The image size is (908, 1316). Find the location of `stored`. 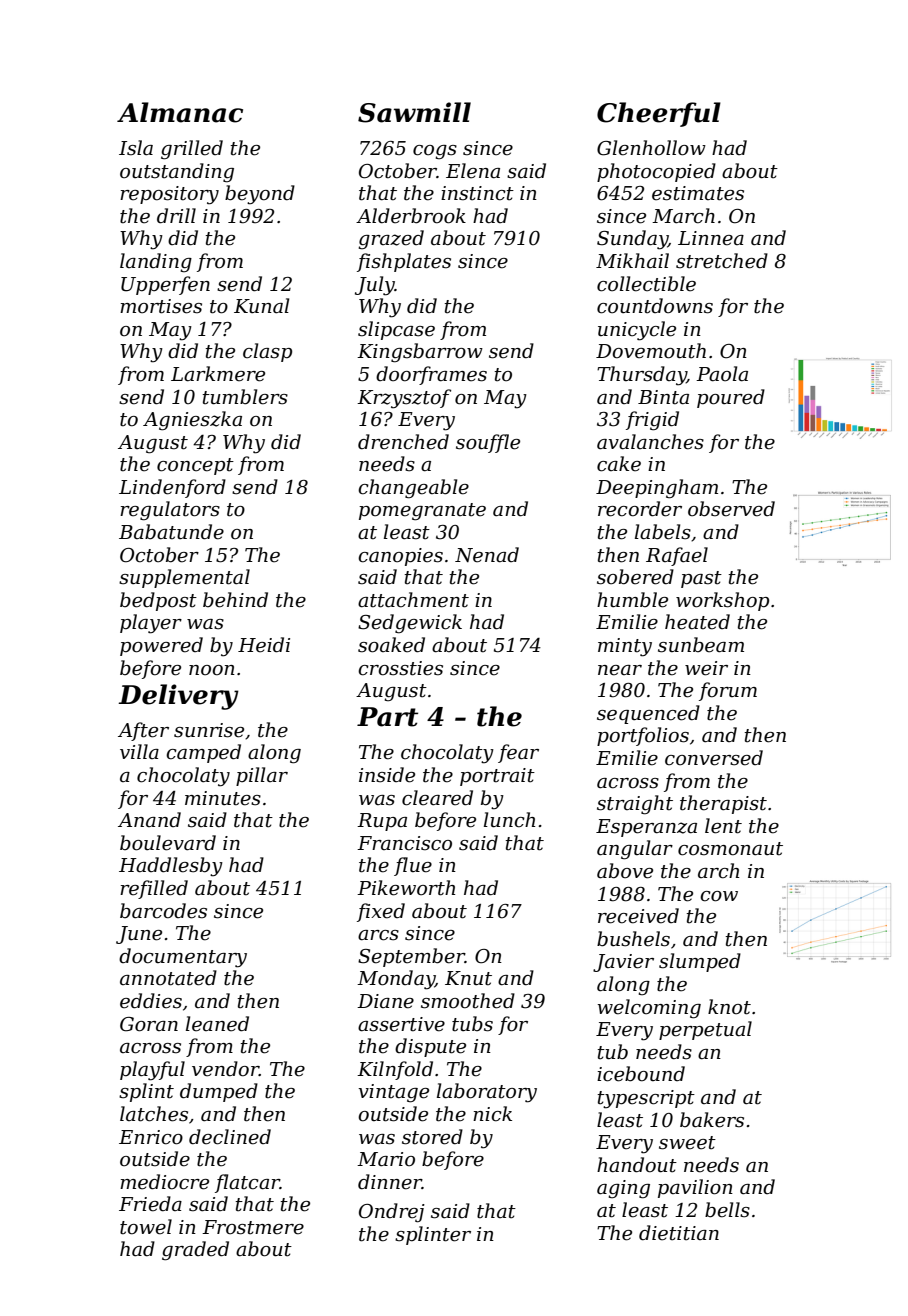

stored is located at coordinates (432, 1137).
